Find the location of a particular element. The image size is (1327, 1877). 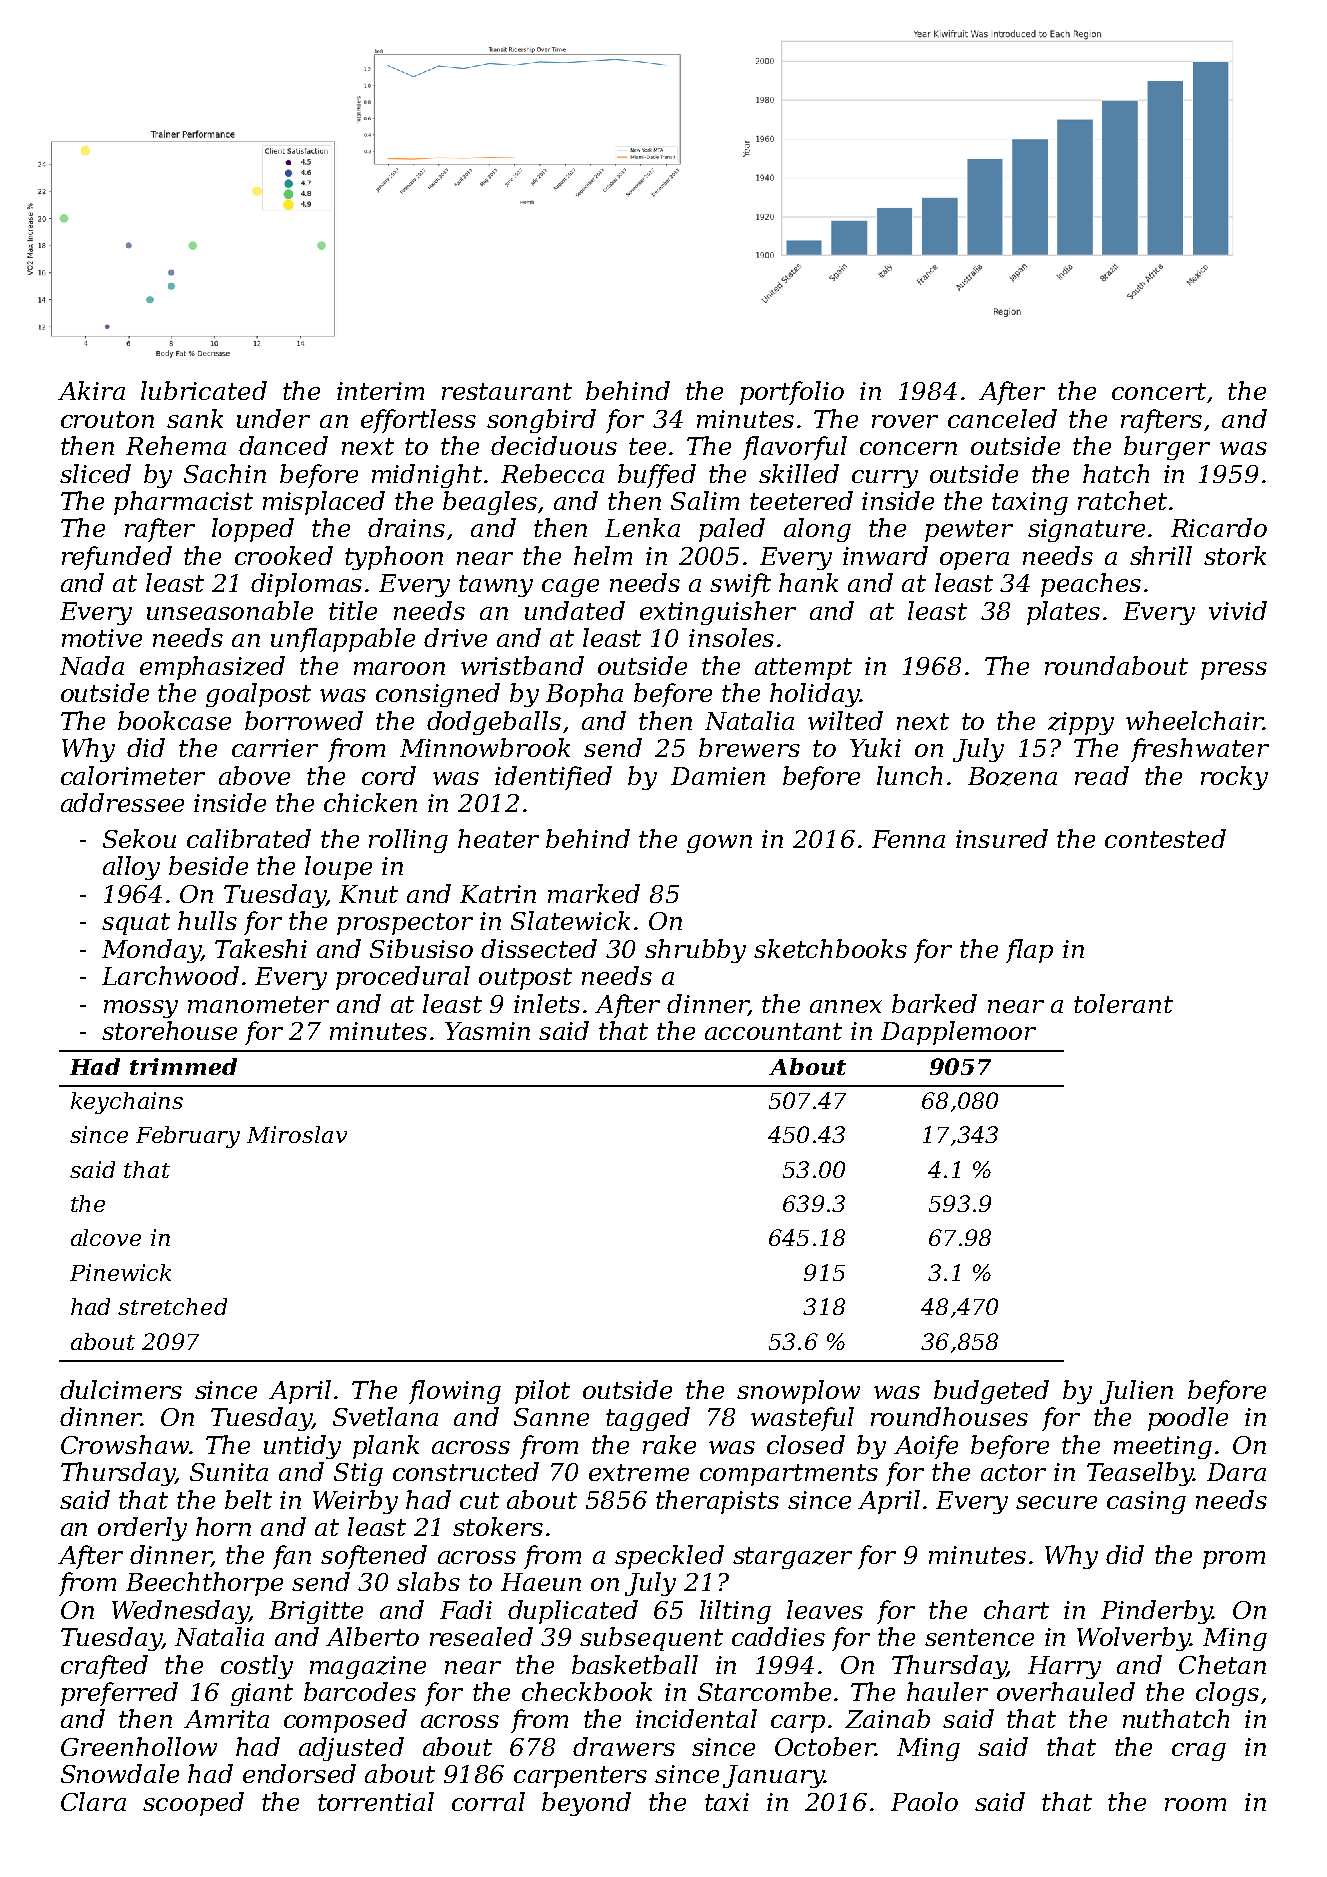

Miroslav is located at coordinates (297, 1134).
